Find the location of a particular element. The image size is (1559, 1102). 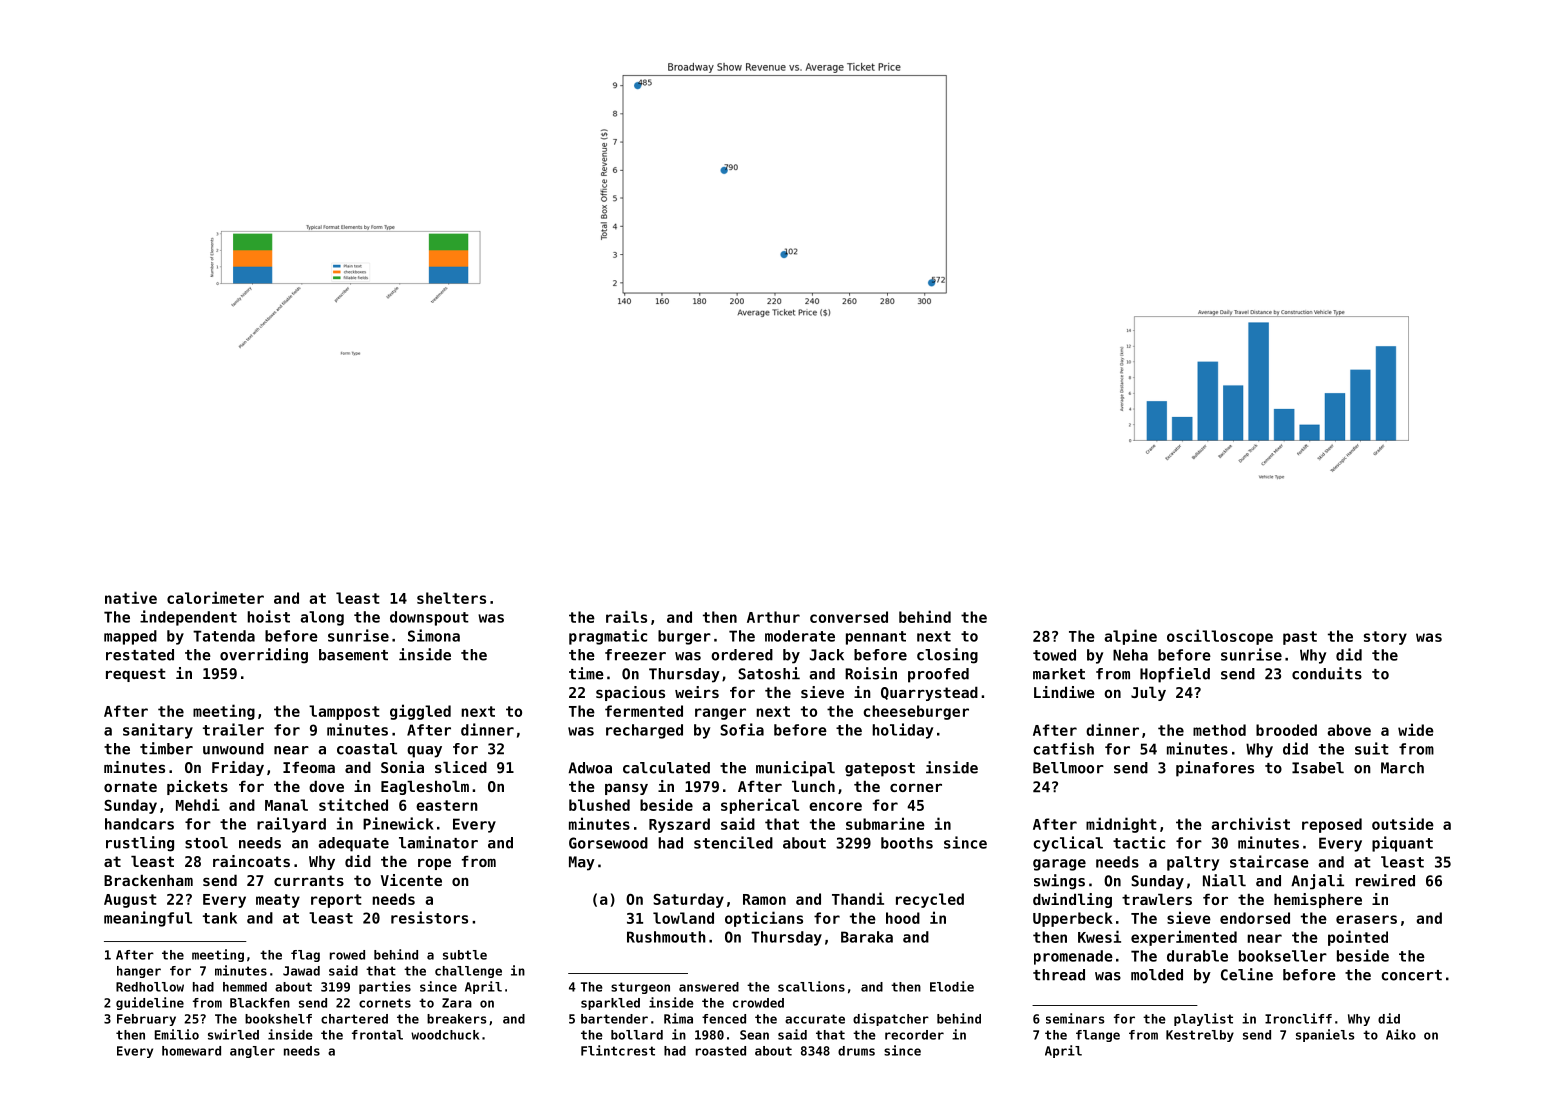

garage is located at coordinates (1059, 865).
